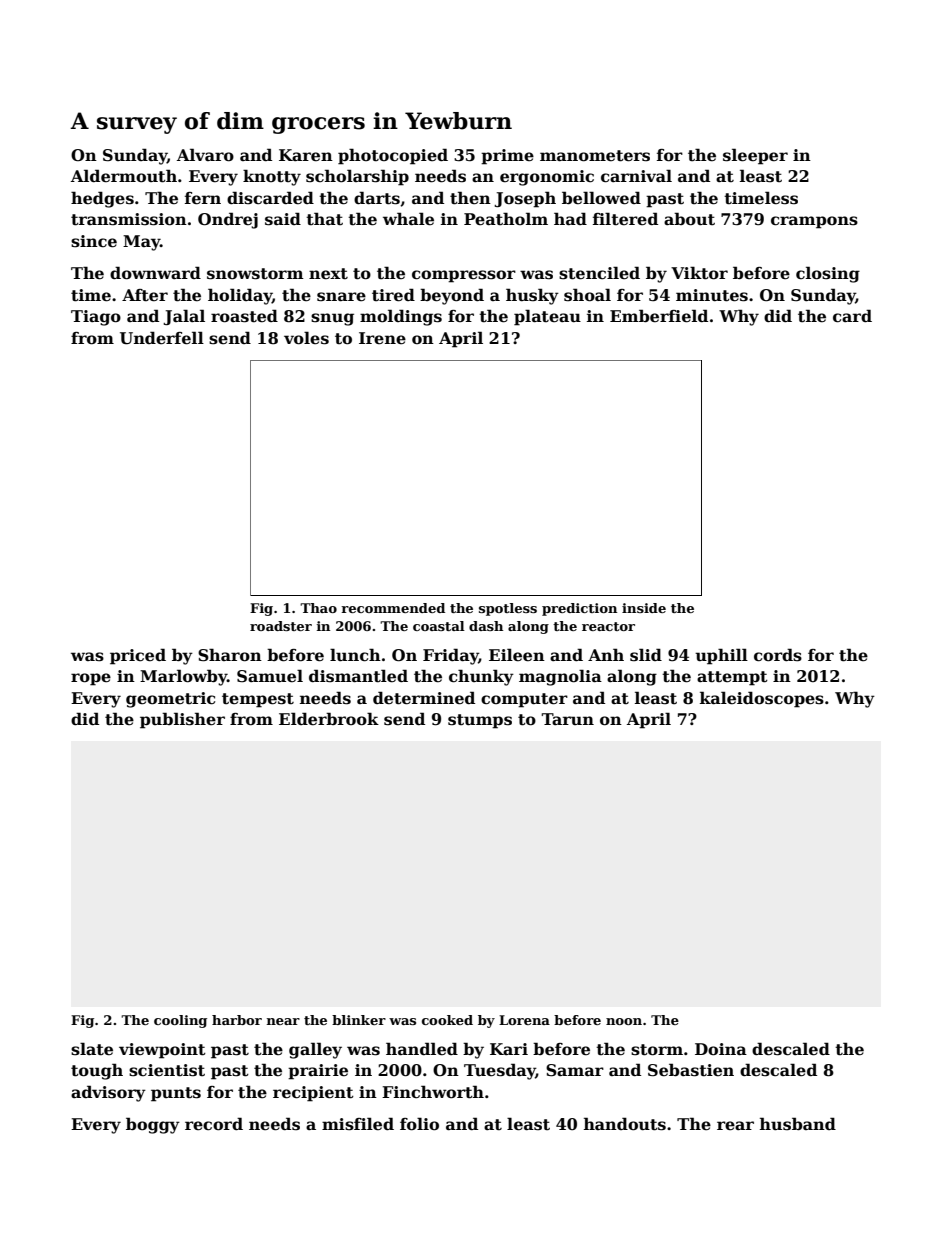 The image size is (952, 1233). What do you see at coordinates (138, 656) in the image?
I see `priced` at bounding box center [138, 656].
